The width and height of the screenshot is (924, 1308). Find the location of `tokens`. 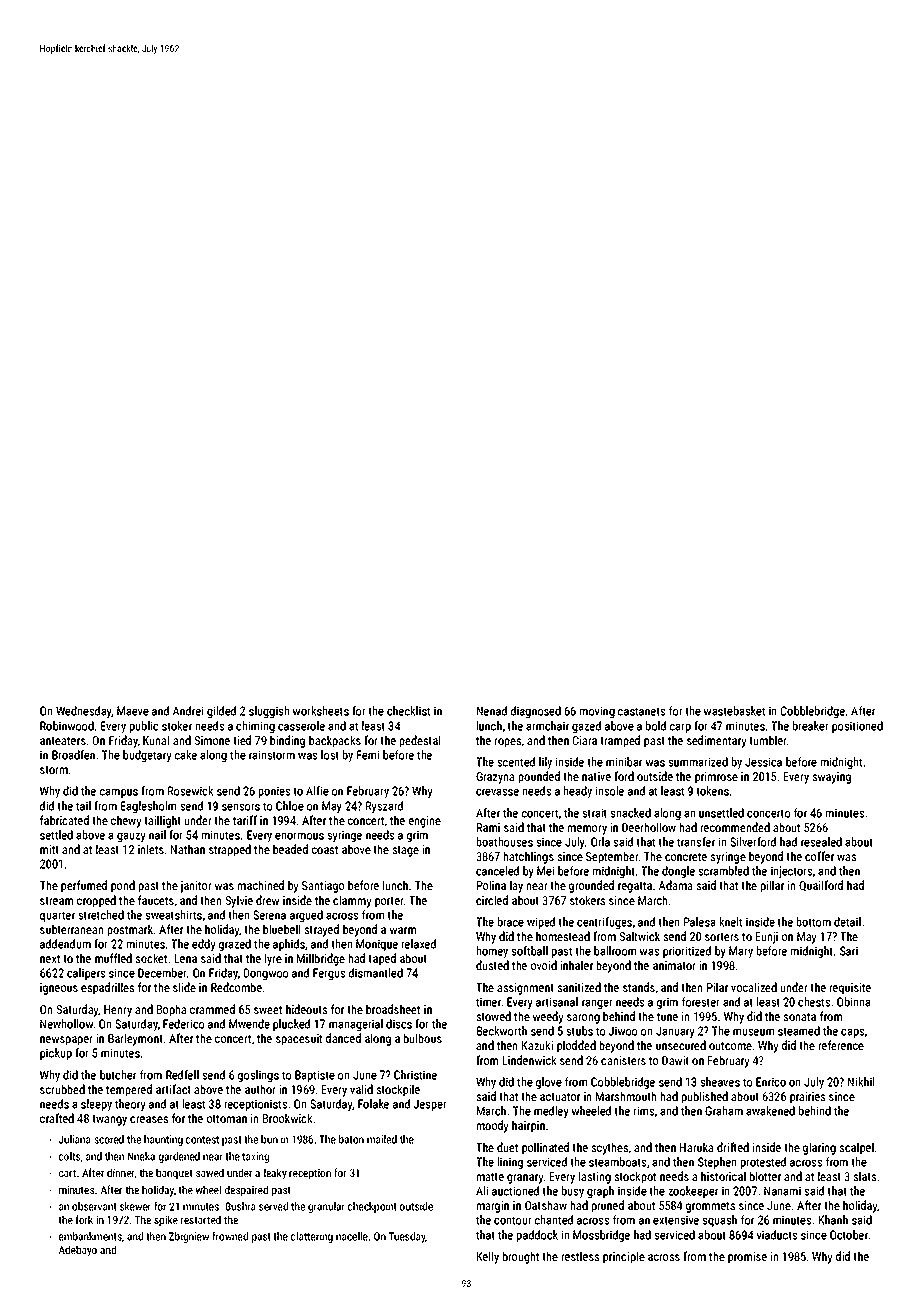

tokens is located at coordinates (712, 791).
